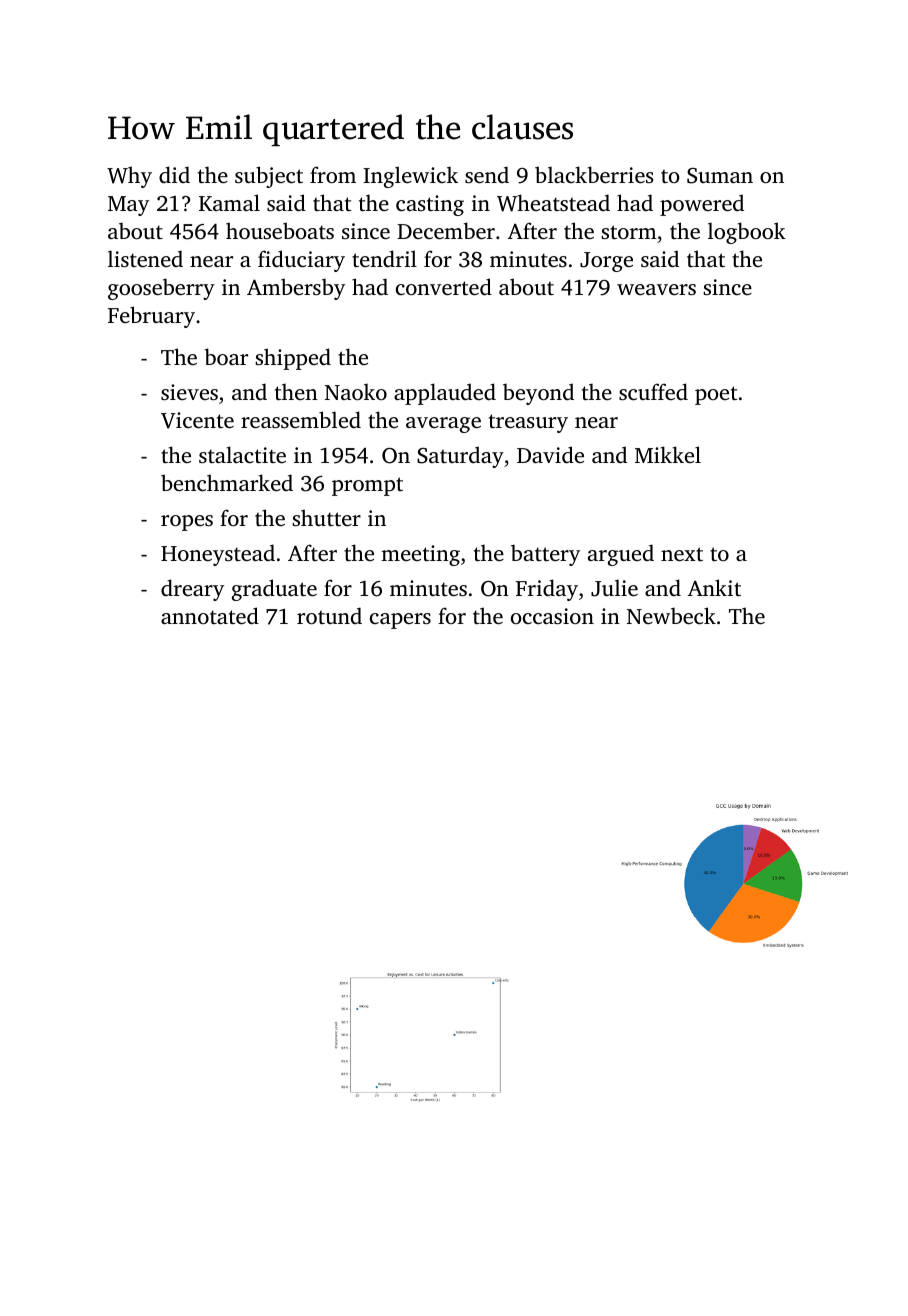 The height and width of the screenshot is (1316, 908). Describe the element at coordinates (716, 395) in the screenshot. I see `poet` at that location.
